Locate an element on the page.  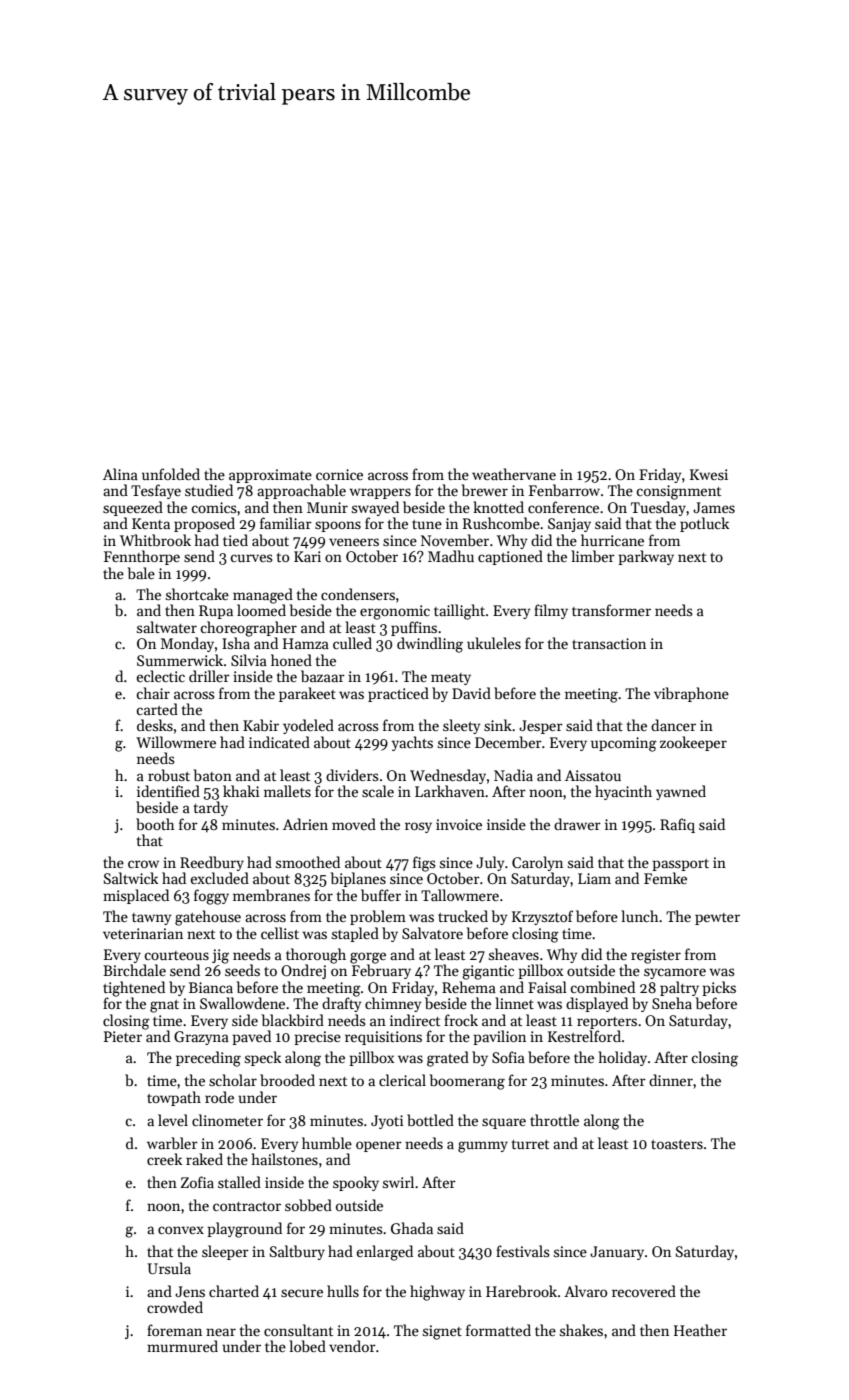
January is located at coordinates (617, 1253).
